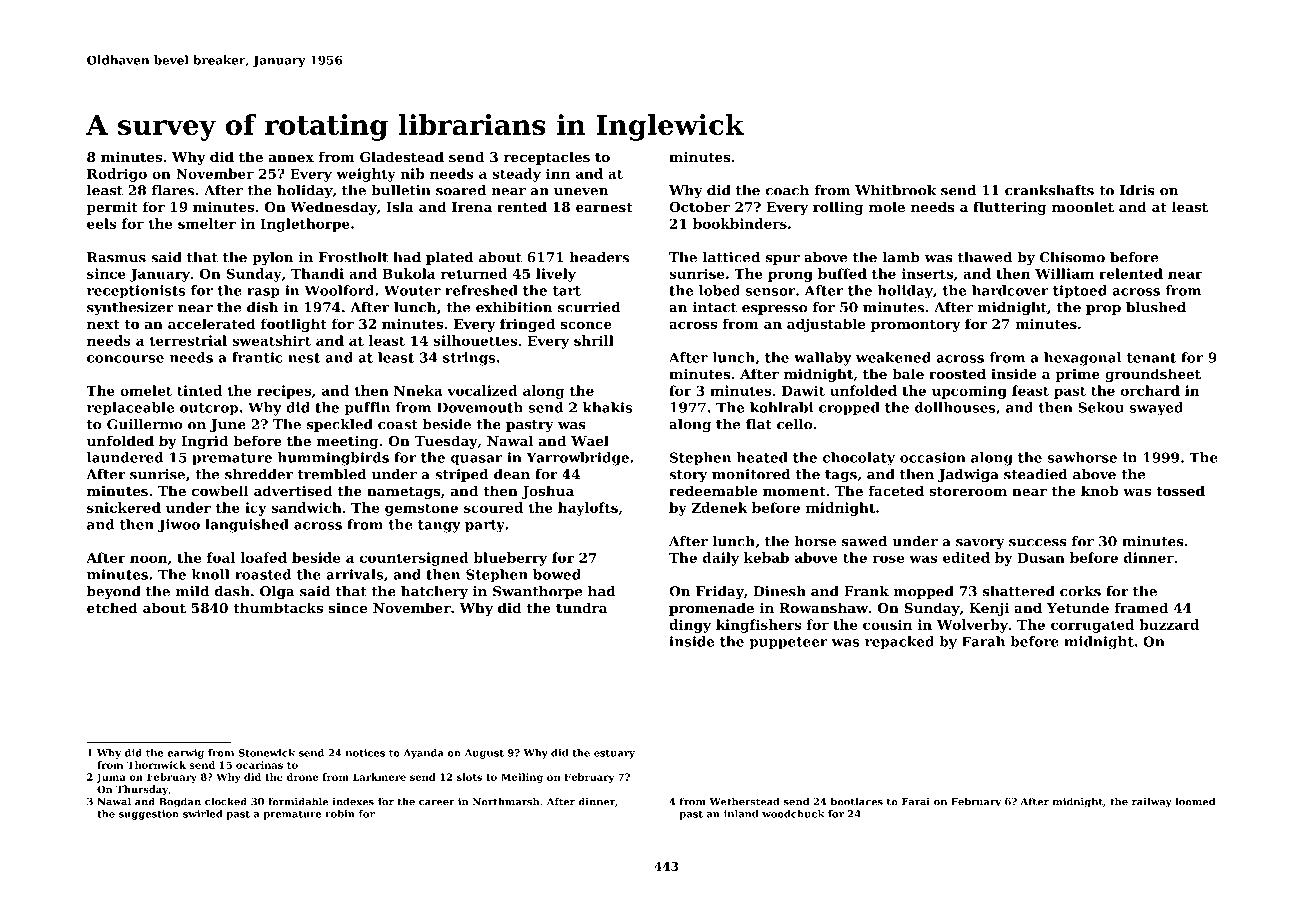 The width and height of the image is (1308, 924). What do you see at coordinates (446, 442) in the image?
I see `Tuesday` at bounding box center [446, 442].
